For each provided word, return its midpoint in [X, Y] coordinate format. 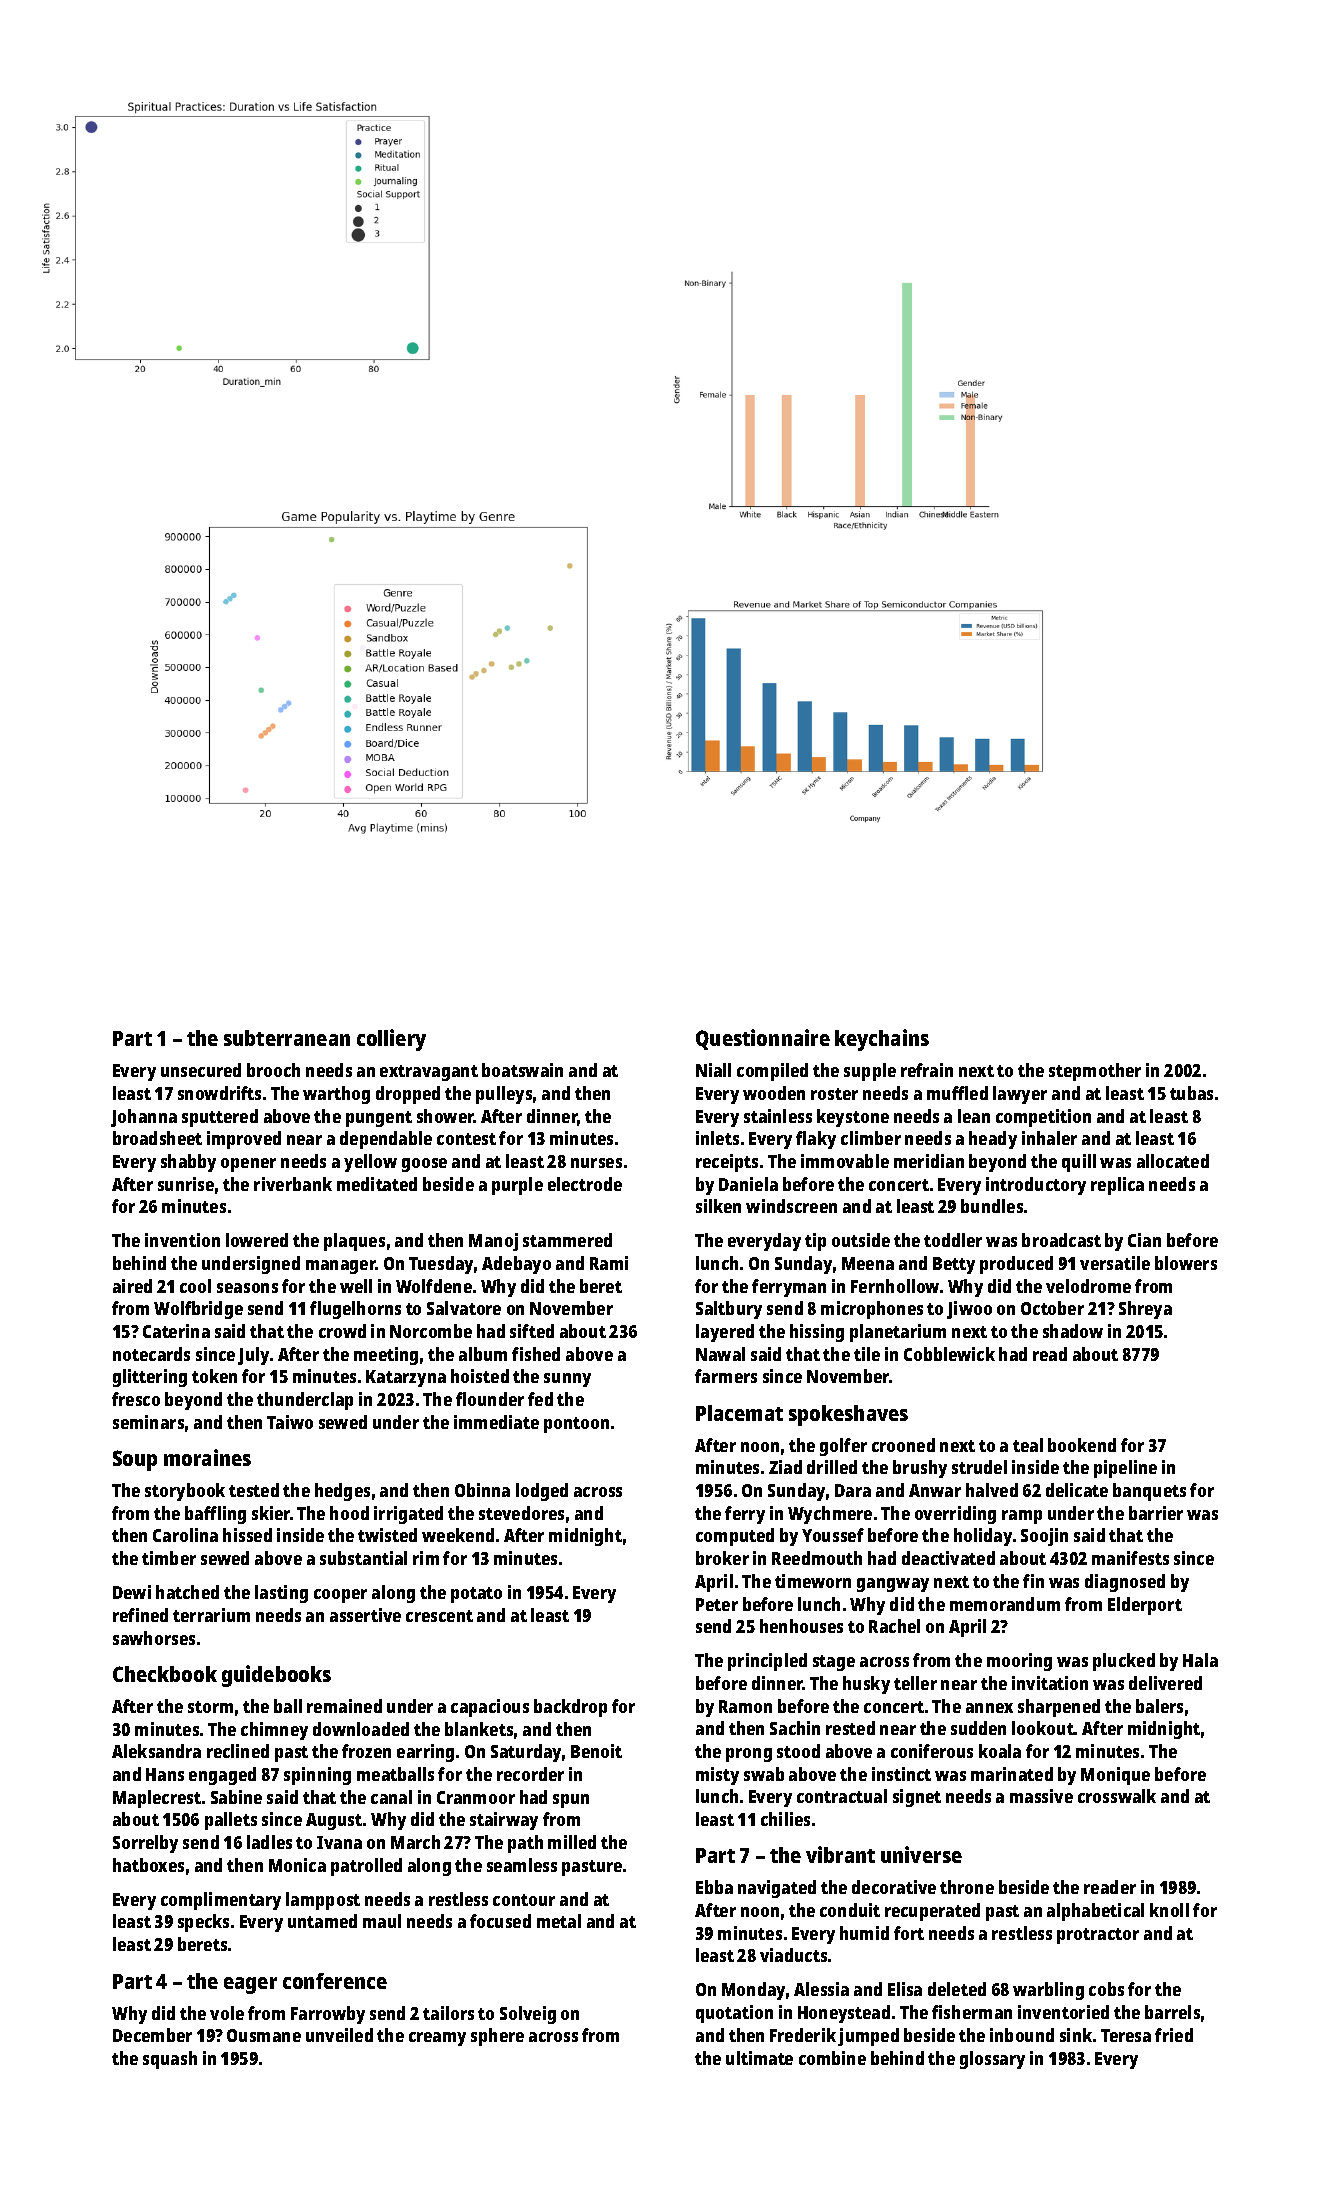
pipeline [1125, 1469]
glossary [992, 2060]
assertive [365, 1615]
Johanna [144, 1118]
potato [476, 1595]
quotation [734, 2014]
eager [250, 1985]
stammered [567, 1240]
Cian [1144, 1240]
